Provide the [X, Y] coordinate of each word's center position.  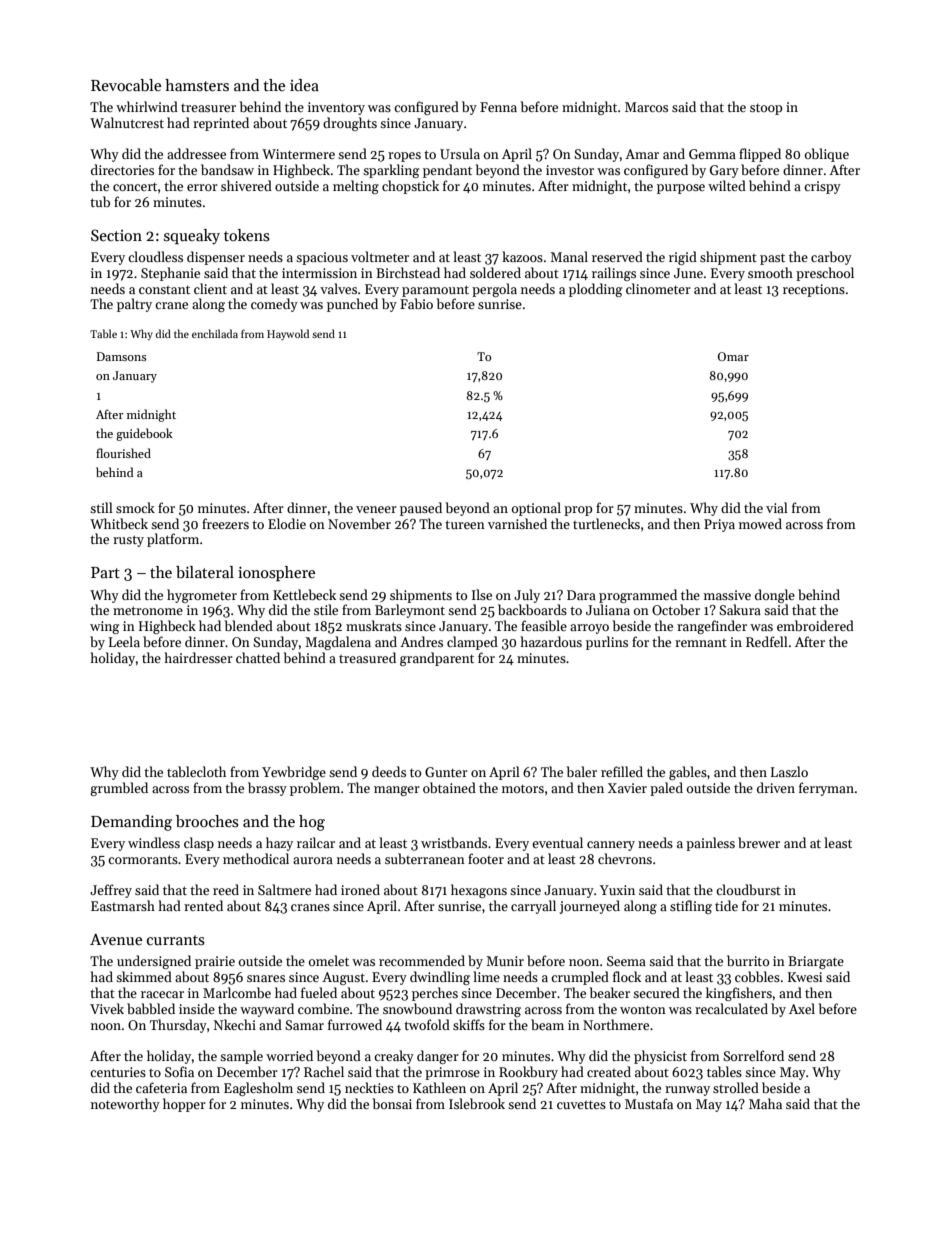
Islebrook [477, 1103]
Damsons [122, 356]
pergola [494, 290]
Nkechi [235, 1024]
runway [687, 1091]
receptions [814, 290]
